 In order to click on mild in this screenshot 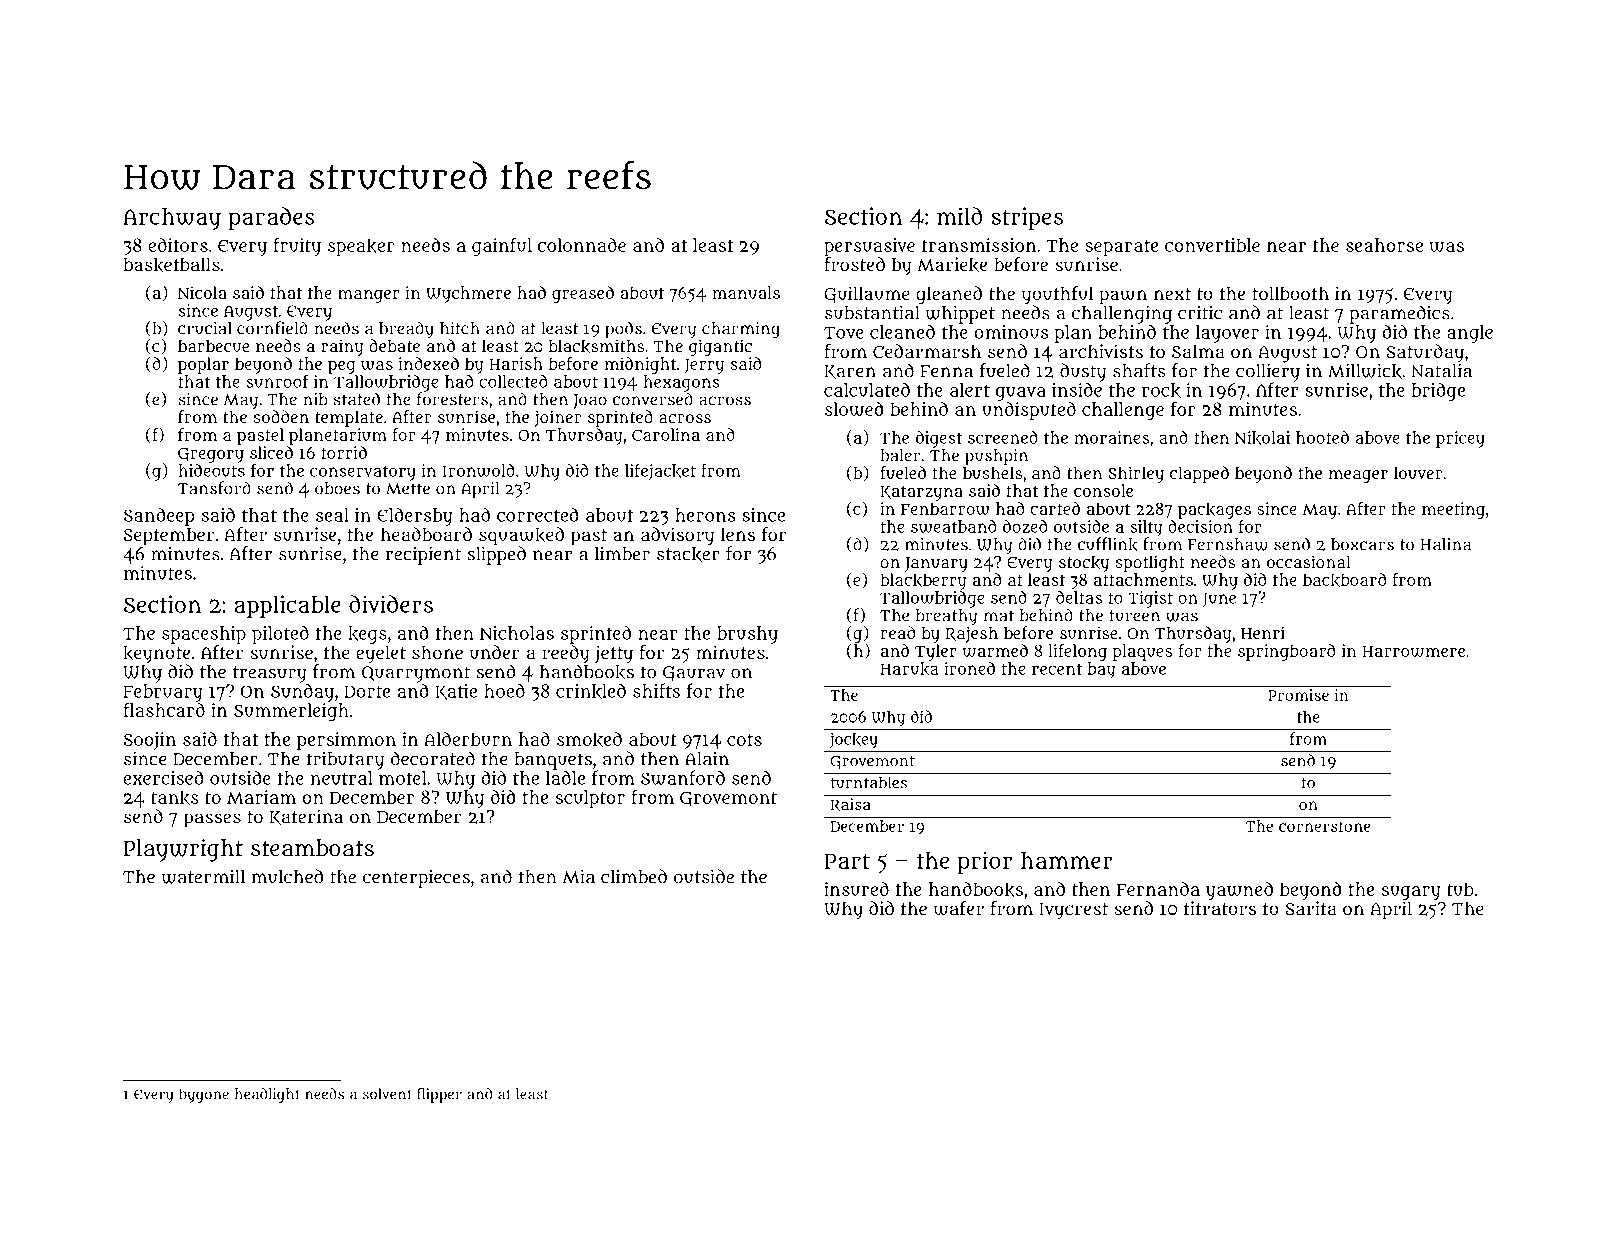, I will do `click(959, 216)`.
